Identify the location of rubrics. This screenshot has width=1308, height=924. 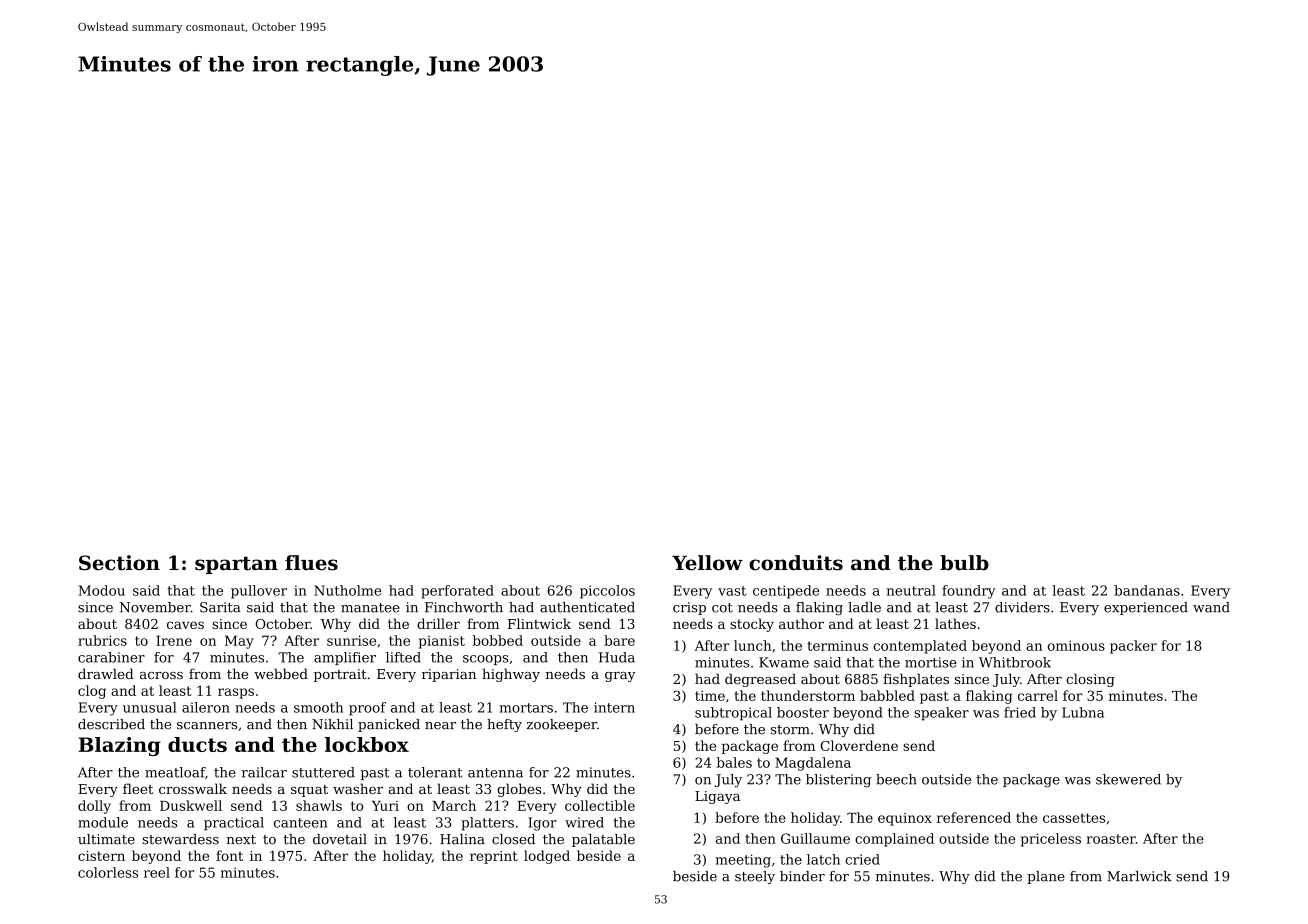
(102, 640).
